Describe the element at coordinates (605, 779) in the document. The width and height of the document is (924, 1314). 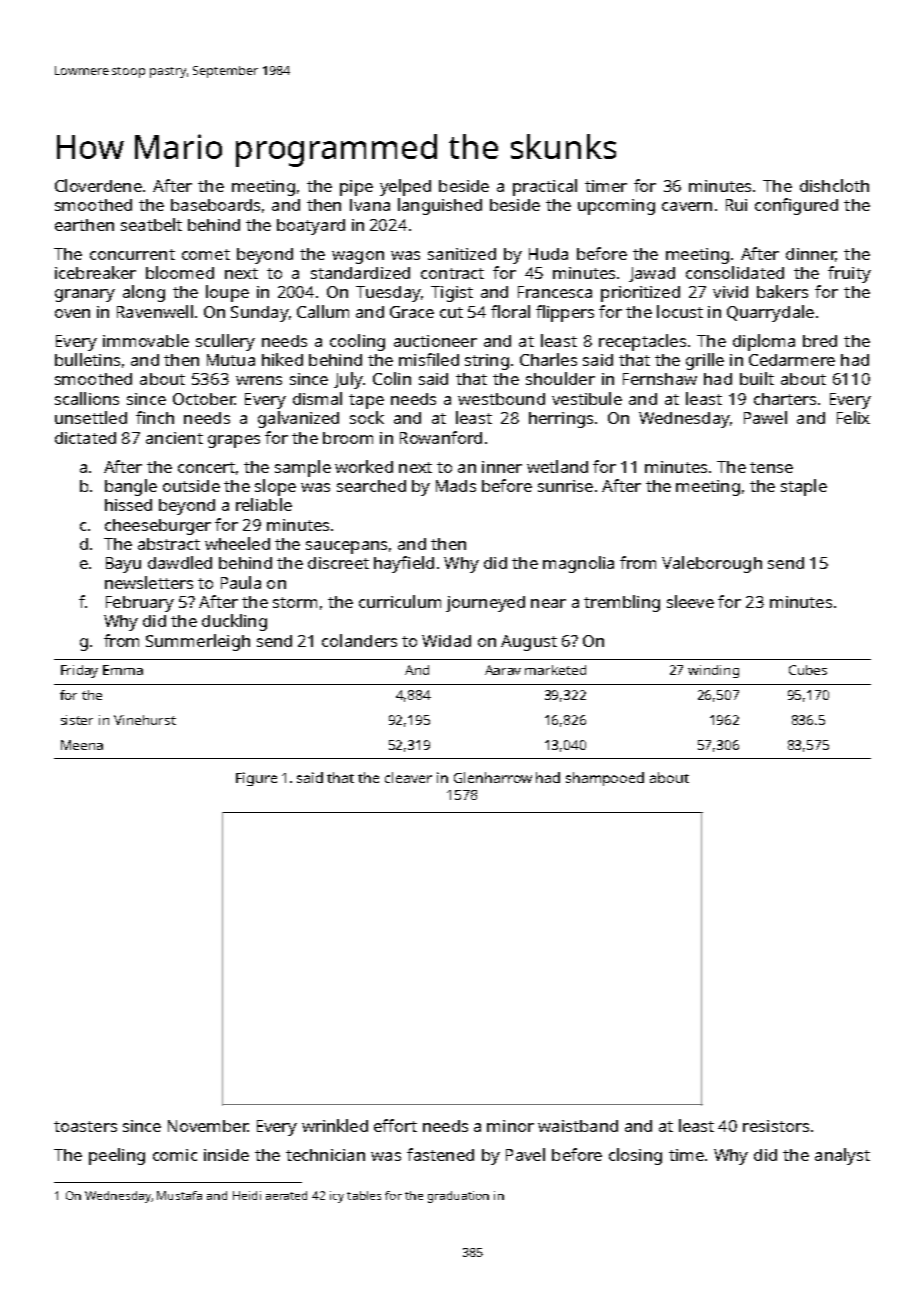
I see `shampooed` at that location.
